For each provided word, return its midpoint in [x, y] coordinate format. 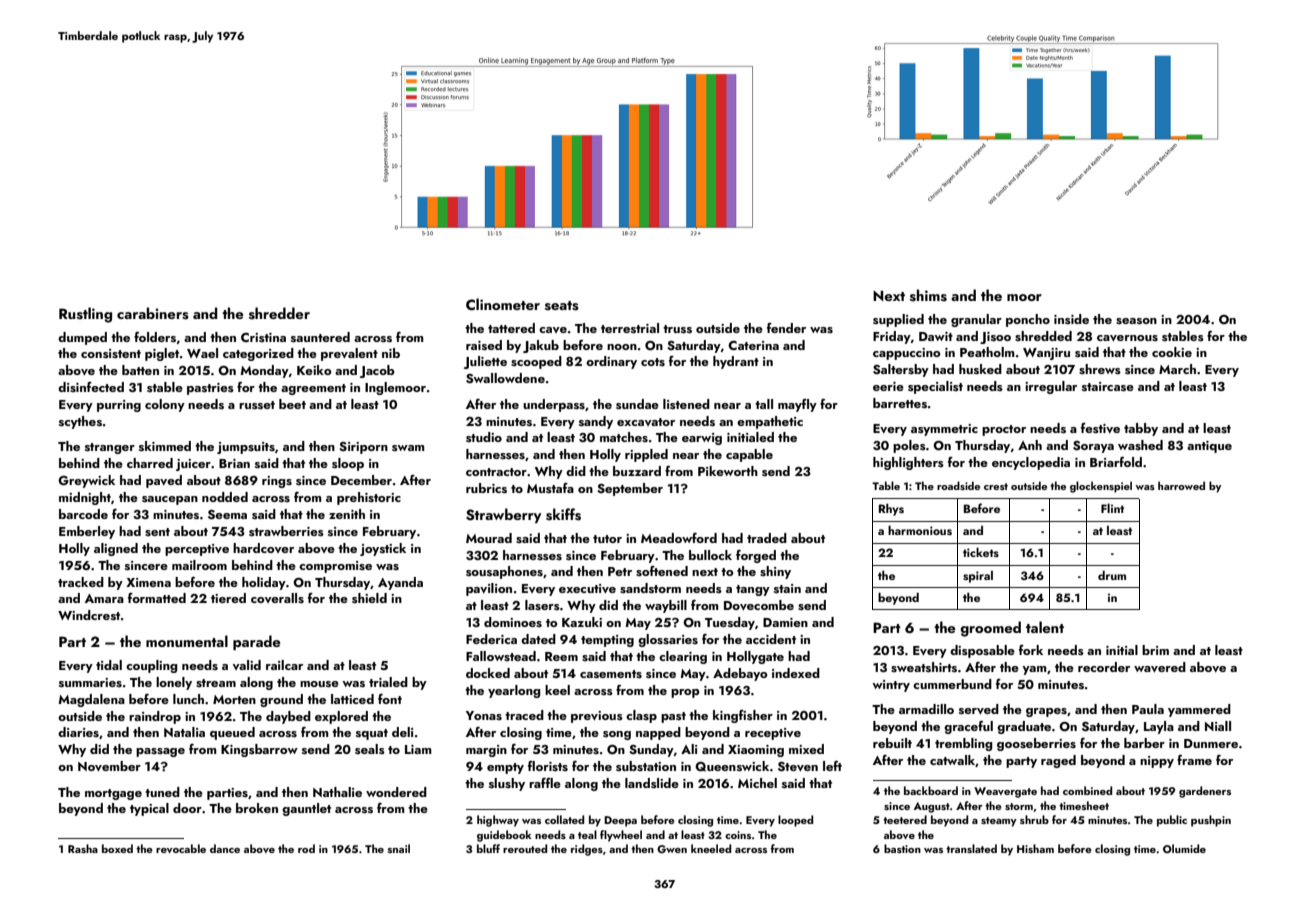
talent [1045, 627]
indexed [796, 673]
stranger [110, 448]
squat [372, 734]
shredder [279, 313]
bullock [710, 555]
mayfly [797, 405]
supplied [898, 320]
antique [1209, 447]
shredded [1043, 336]
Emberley [87, 532]
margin [486, 751]
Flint [1112, 508]
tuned [162, 792]
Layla [1159, 727]
